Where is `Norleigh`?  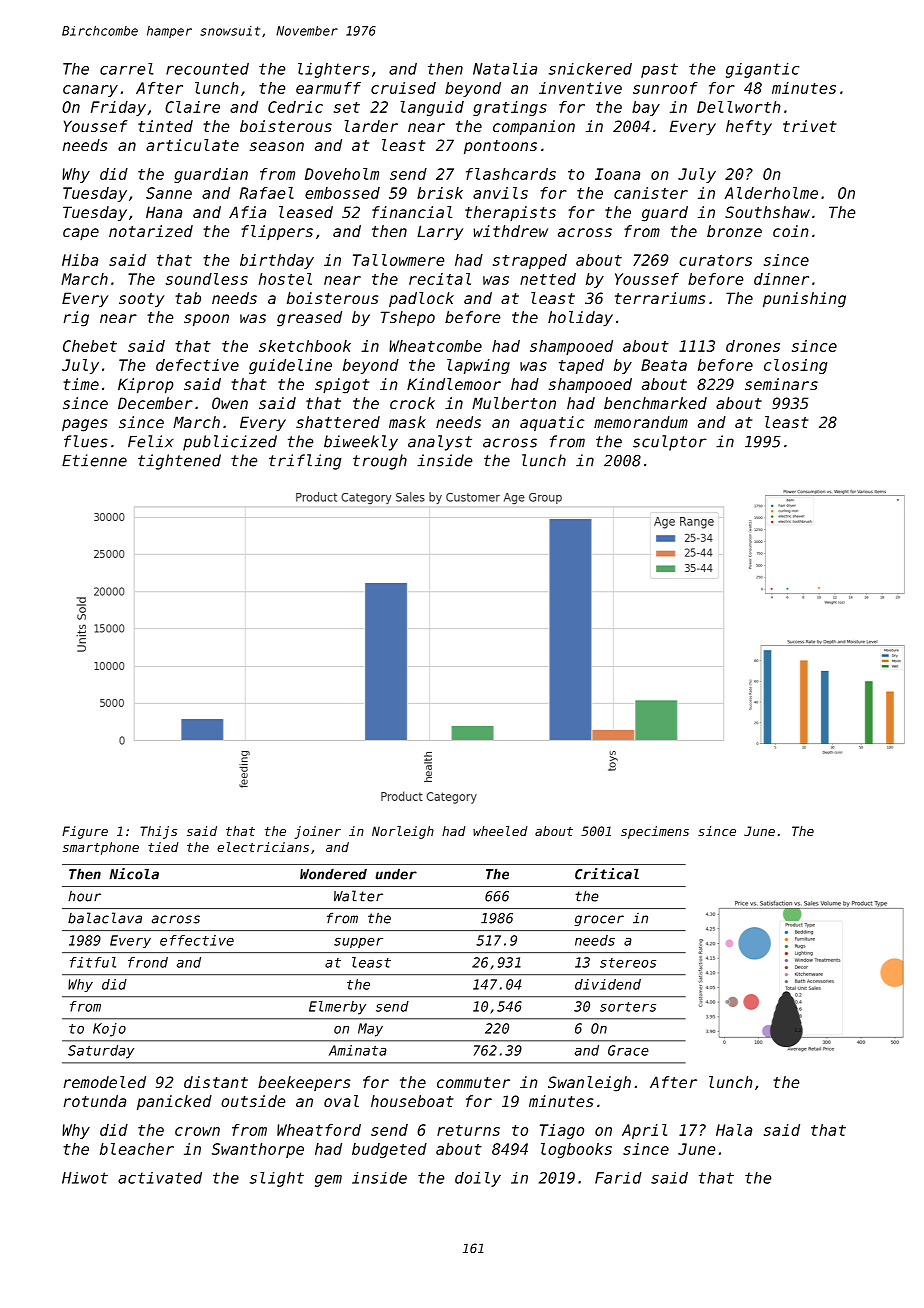 Norleigh is located at coordinates (403, 832).
